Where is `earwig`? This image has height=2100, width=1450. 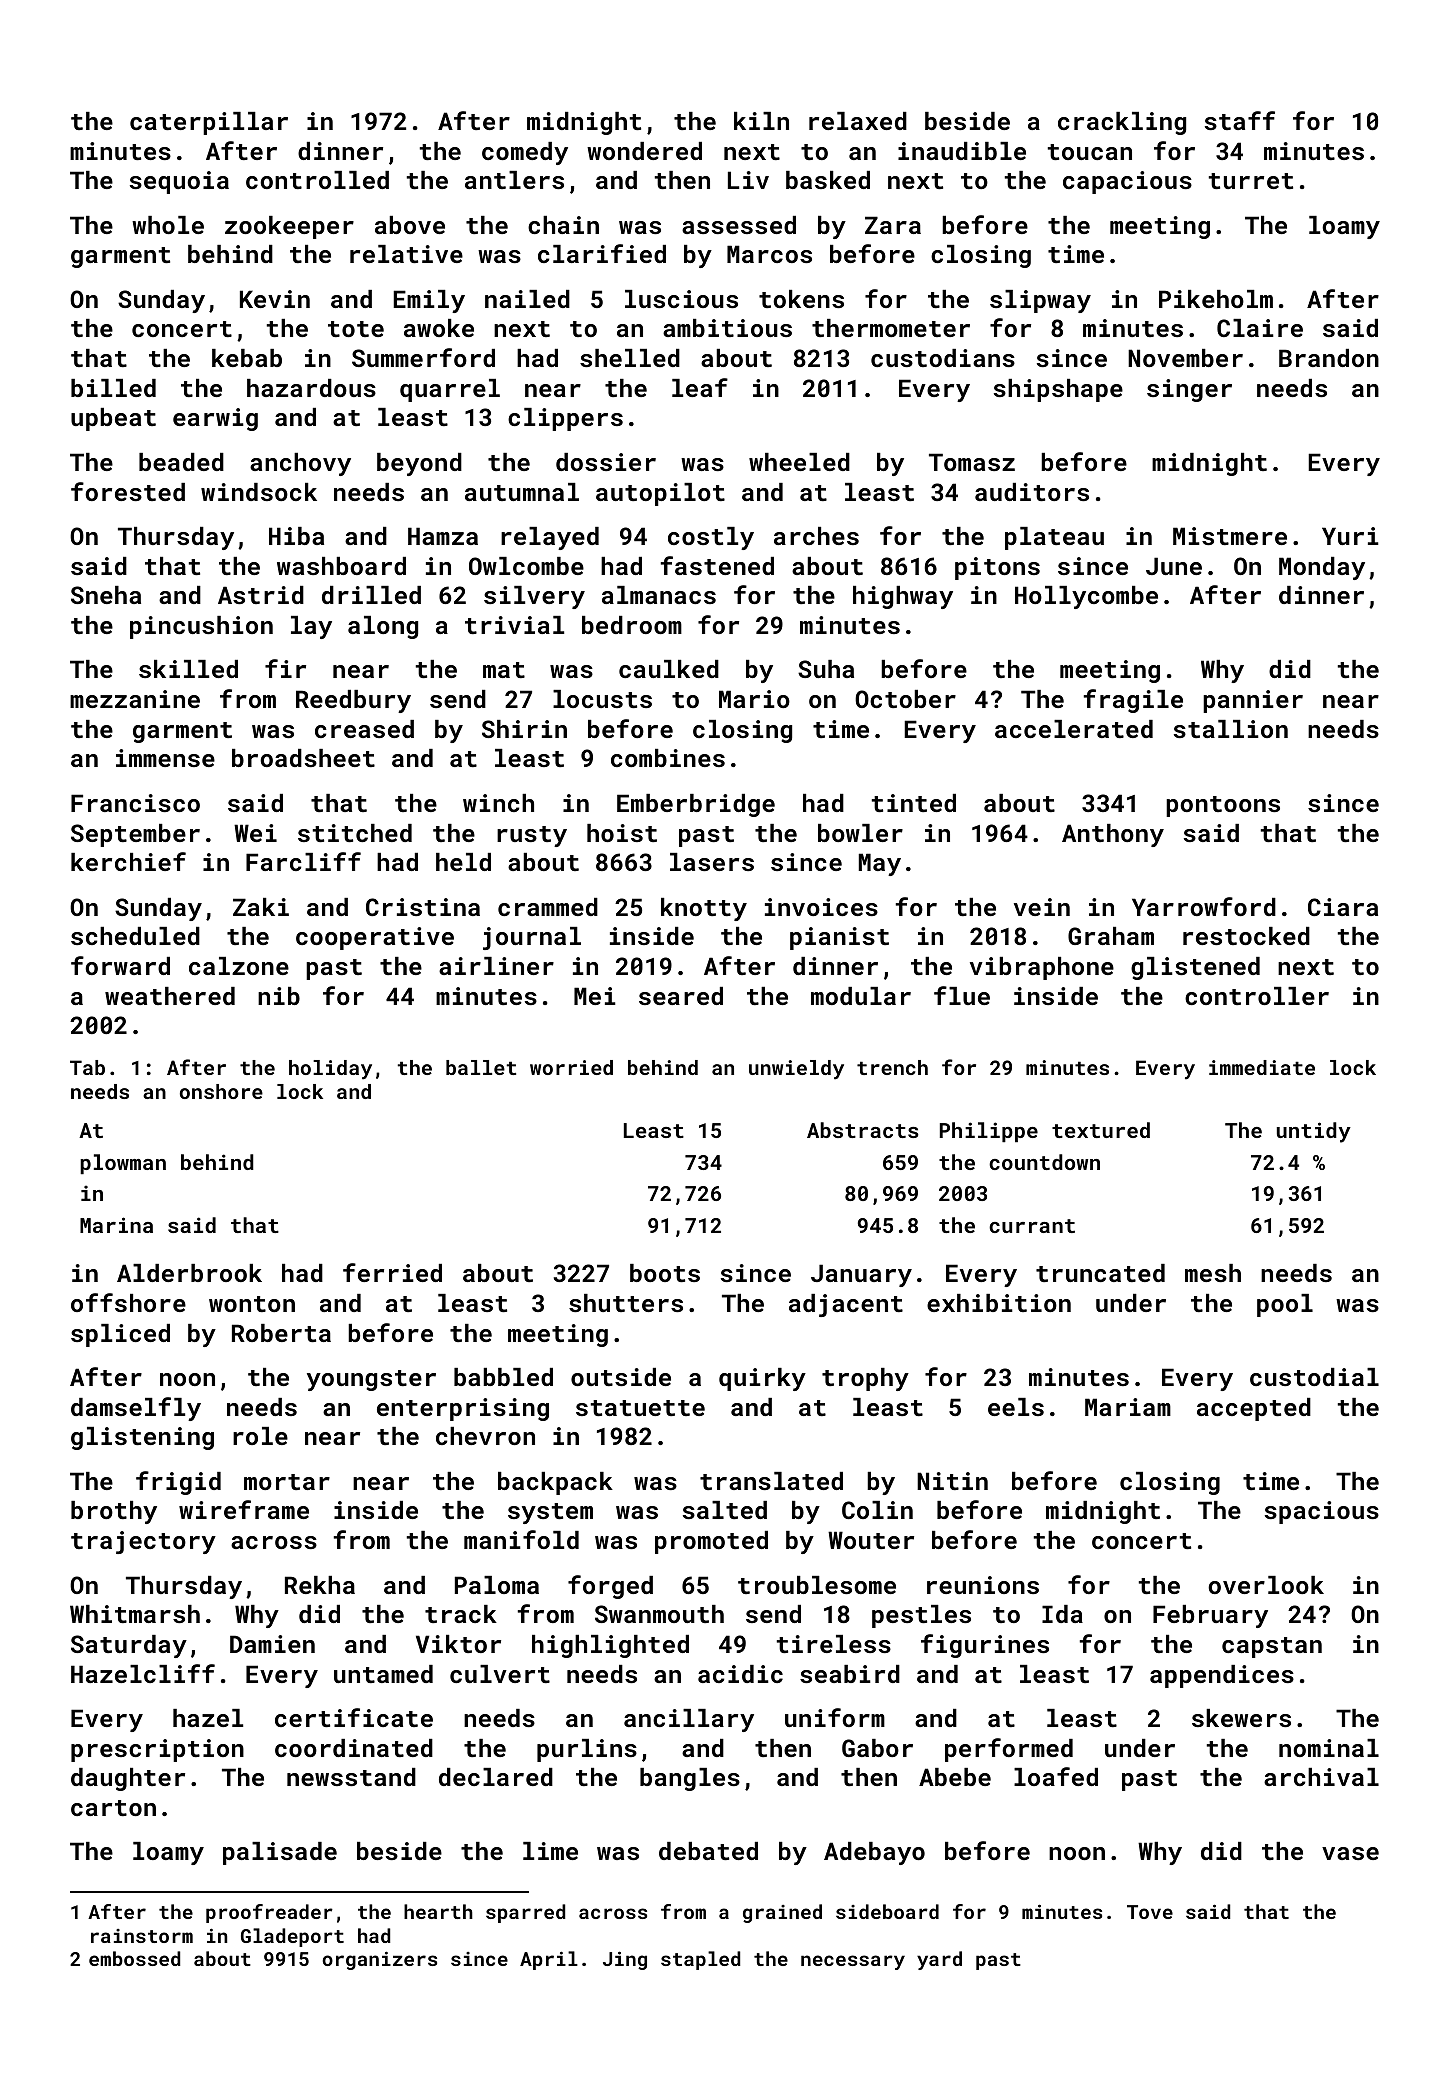
earwig is located at coordinates (215, 419).
